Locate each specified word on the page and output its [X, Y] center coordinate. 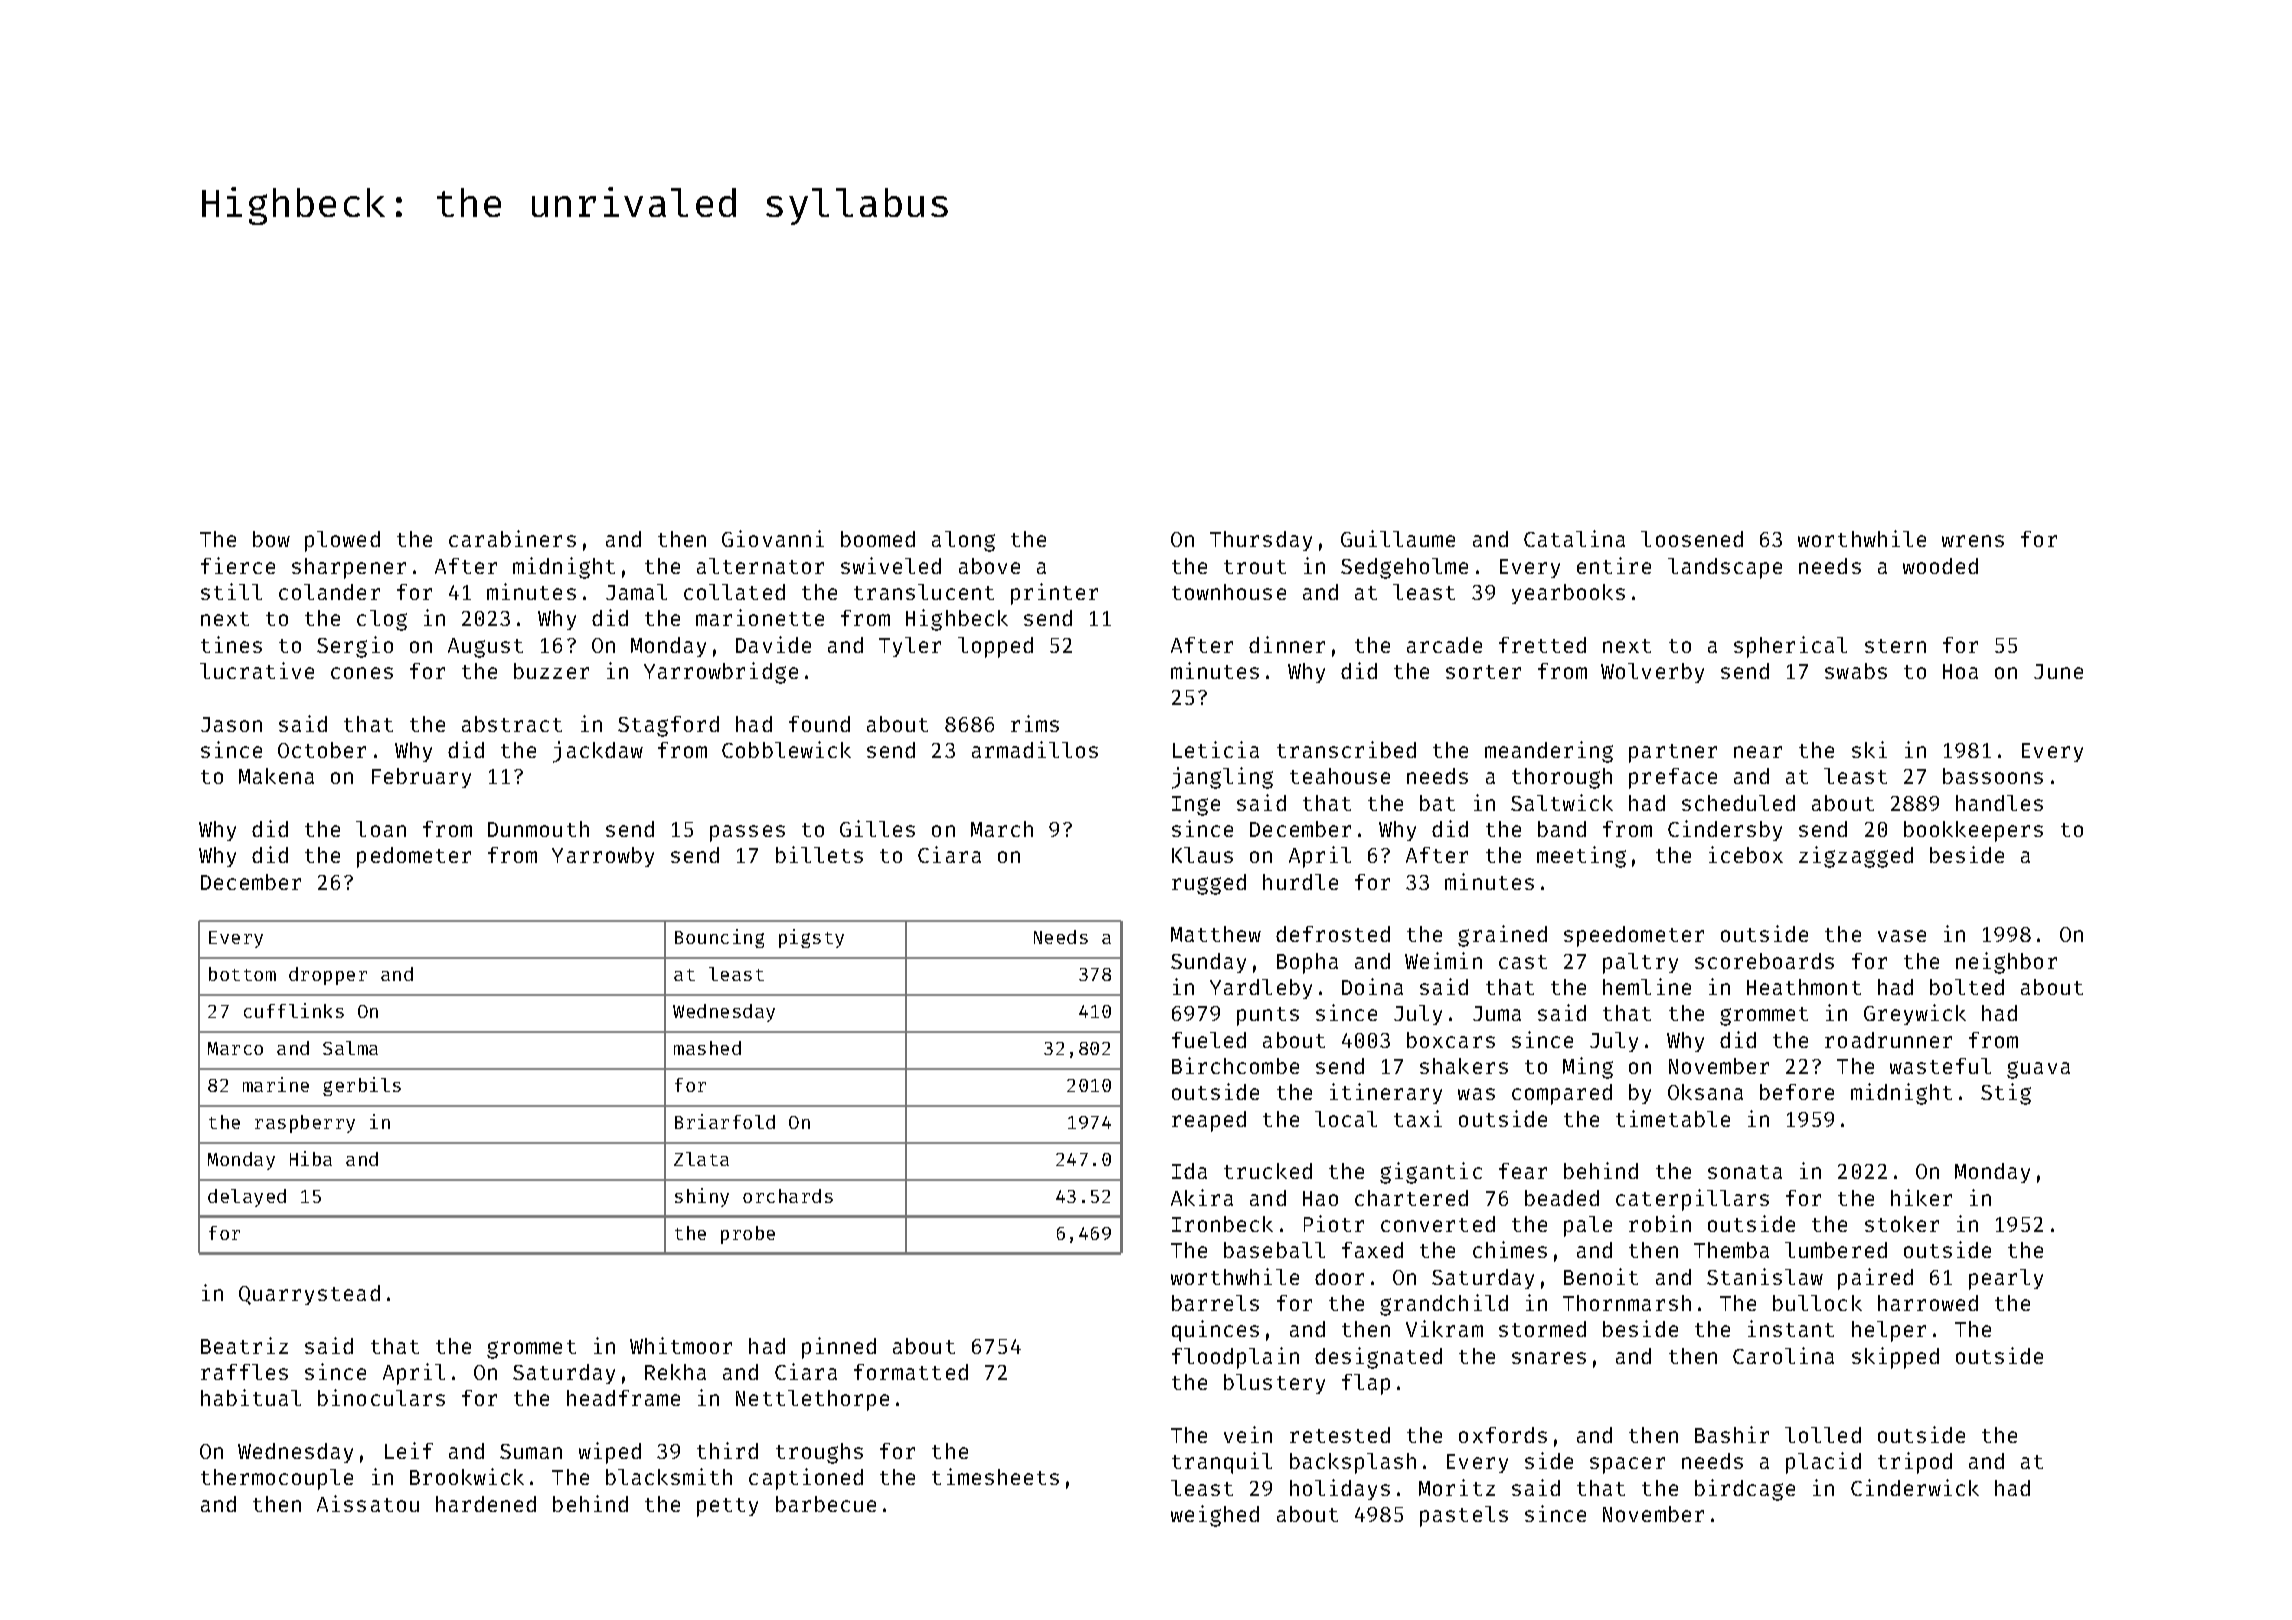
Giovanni [773, 538]
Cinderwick [1915, 1487]
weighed [1215, 1516]
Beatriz [244, 1345]
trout [1255, 567]
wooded [1940, 566]
